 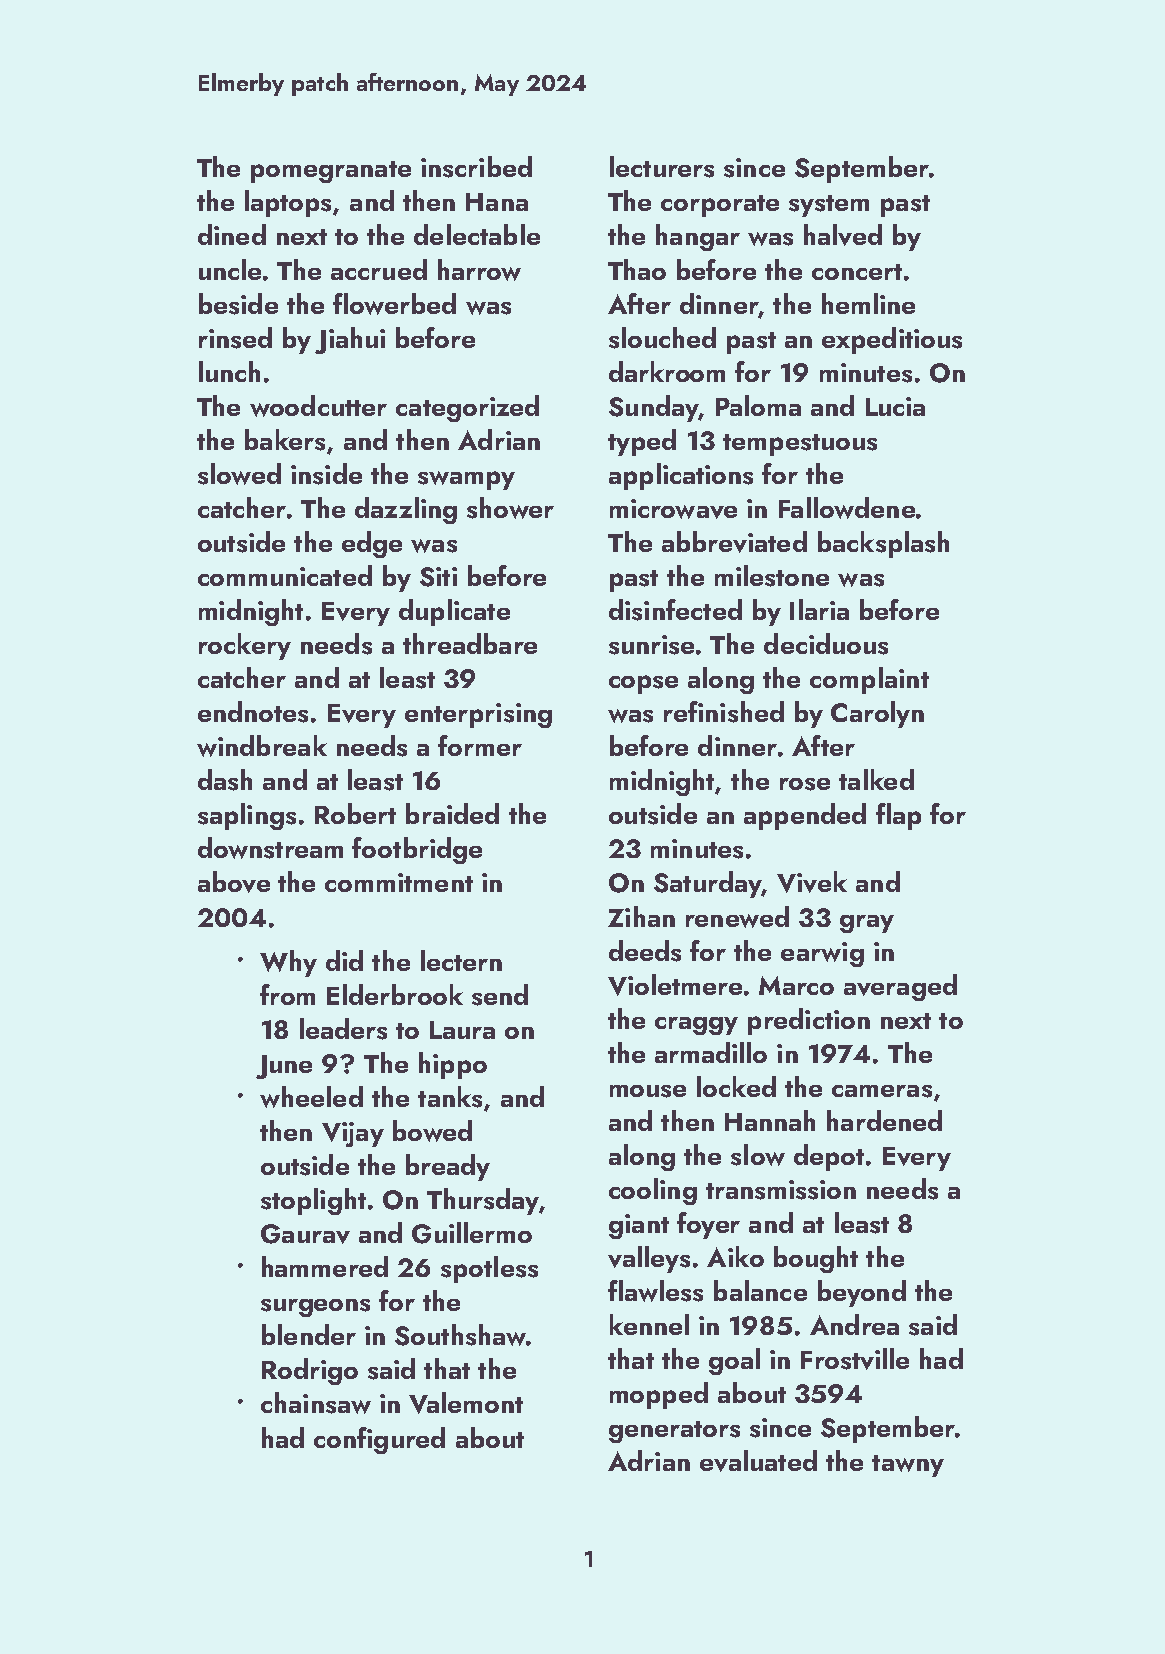 I want to click on tawny, so click(x=908, y=1466).
